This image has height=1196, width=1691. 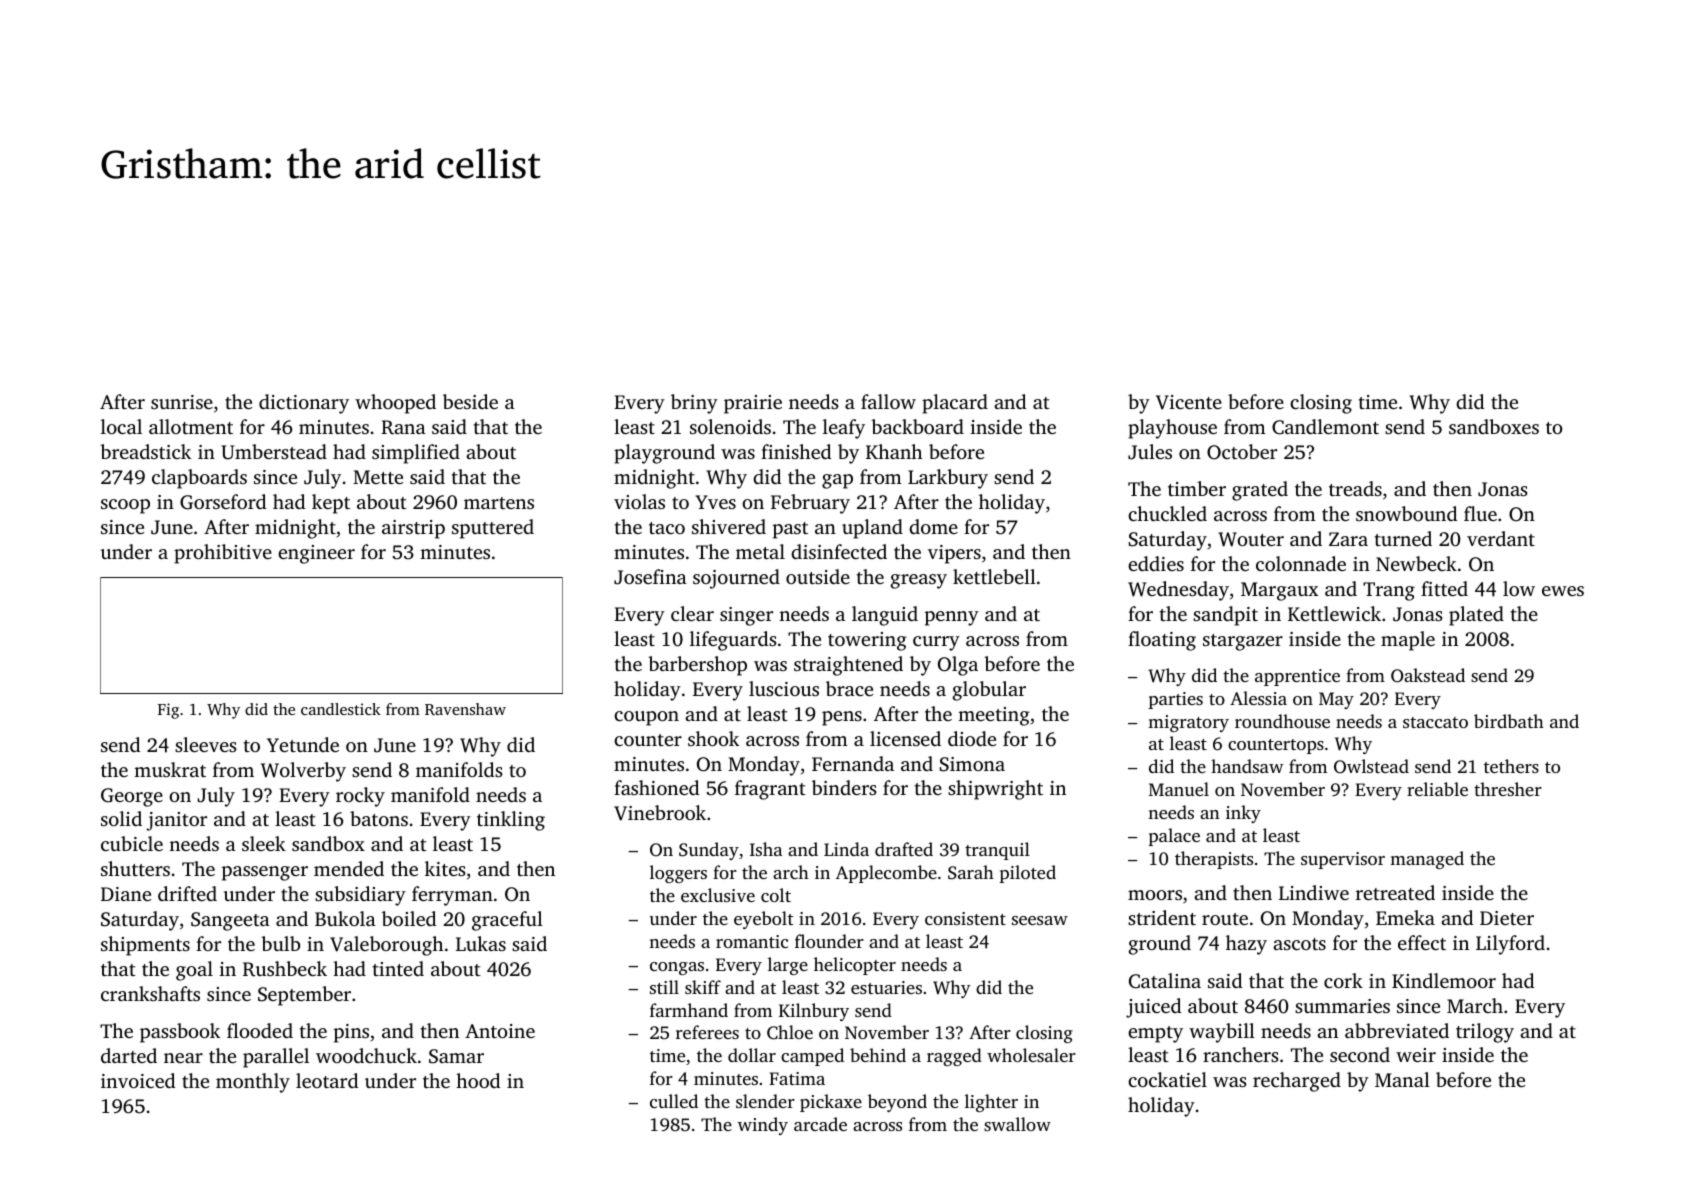 What do you see at coordinates (888, 401) in the image?
I see `fallow` at bounding box center [888, 401].
